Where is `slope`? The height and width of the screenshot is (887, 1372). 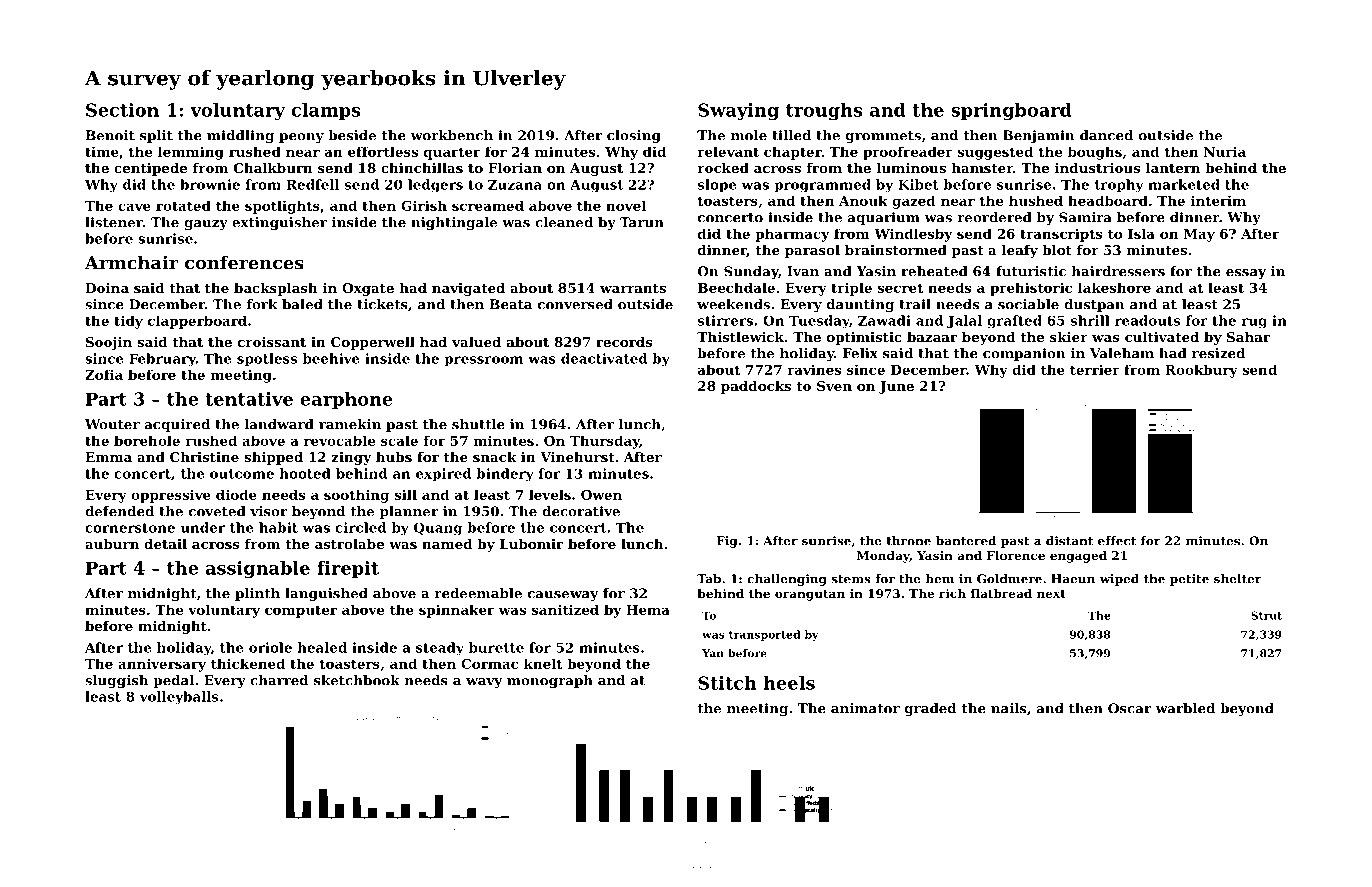 slope is located at coordinates (717, 185).
